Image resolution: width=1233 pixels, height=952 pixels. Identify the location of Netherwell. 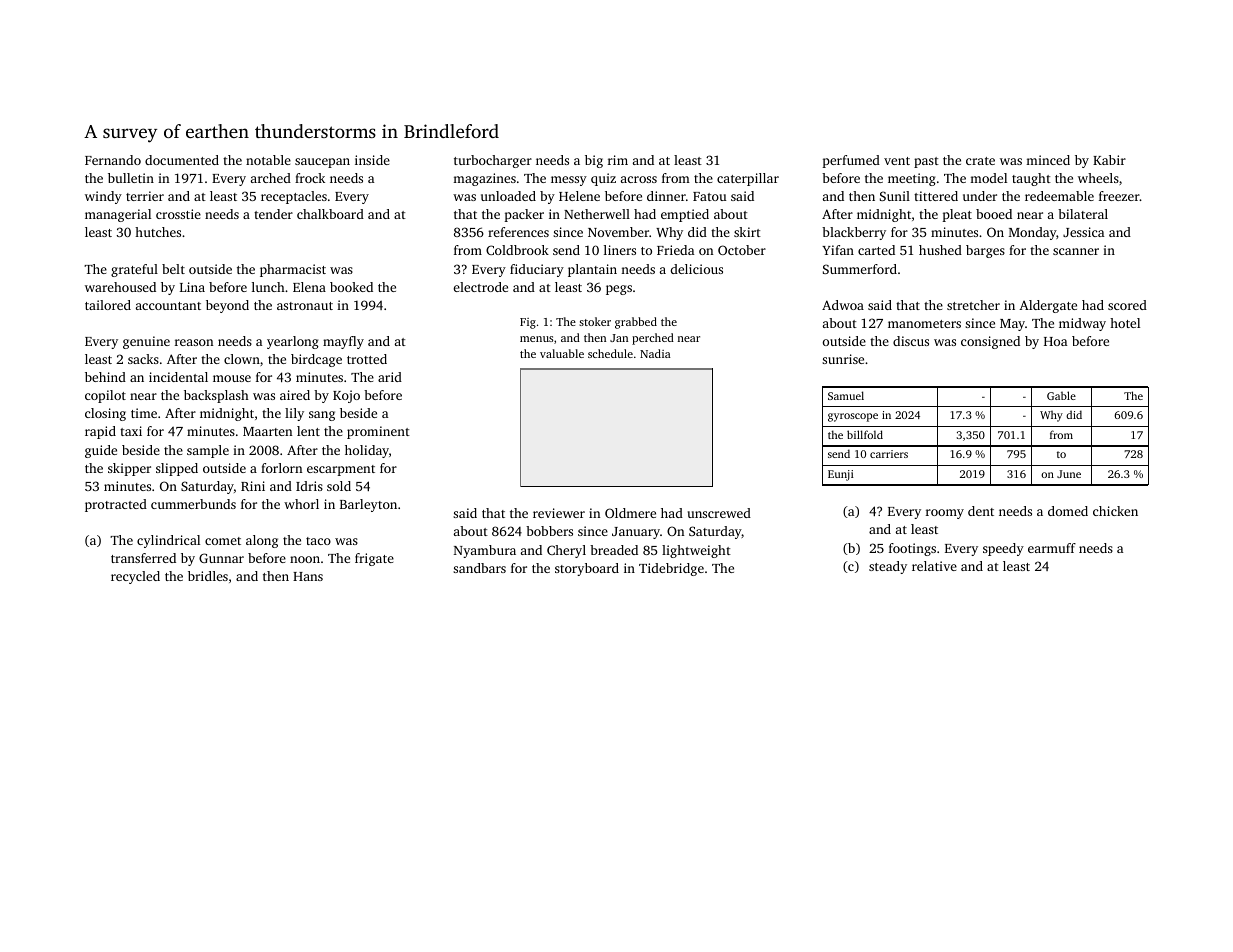
(597, 214).
